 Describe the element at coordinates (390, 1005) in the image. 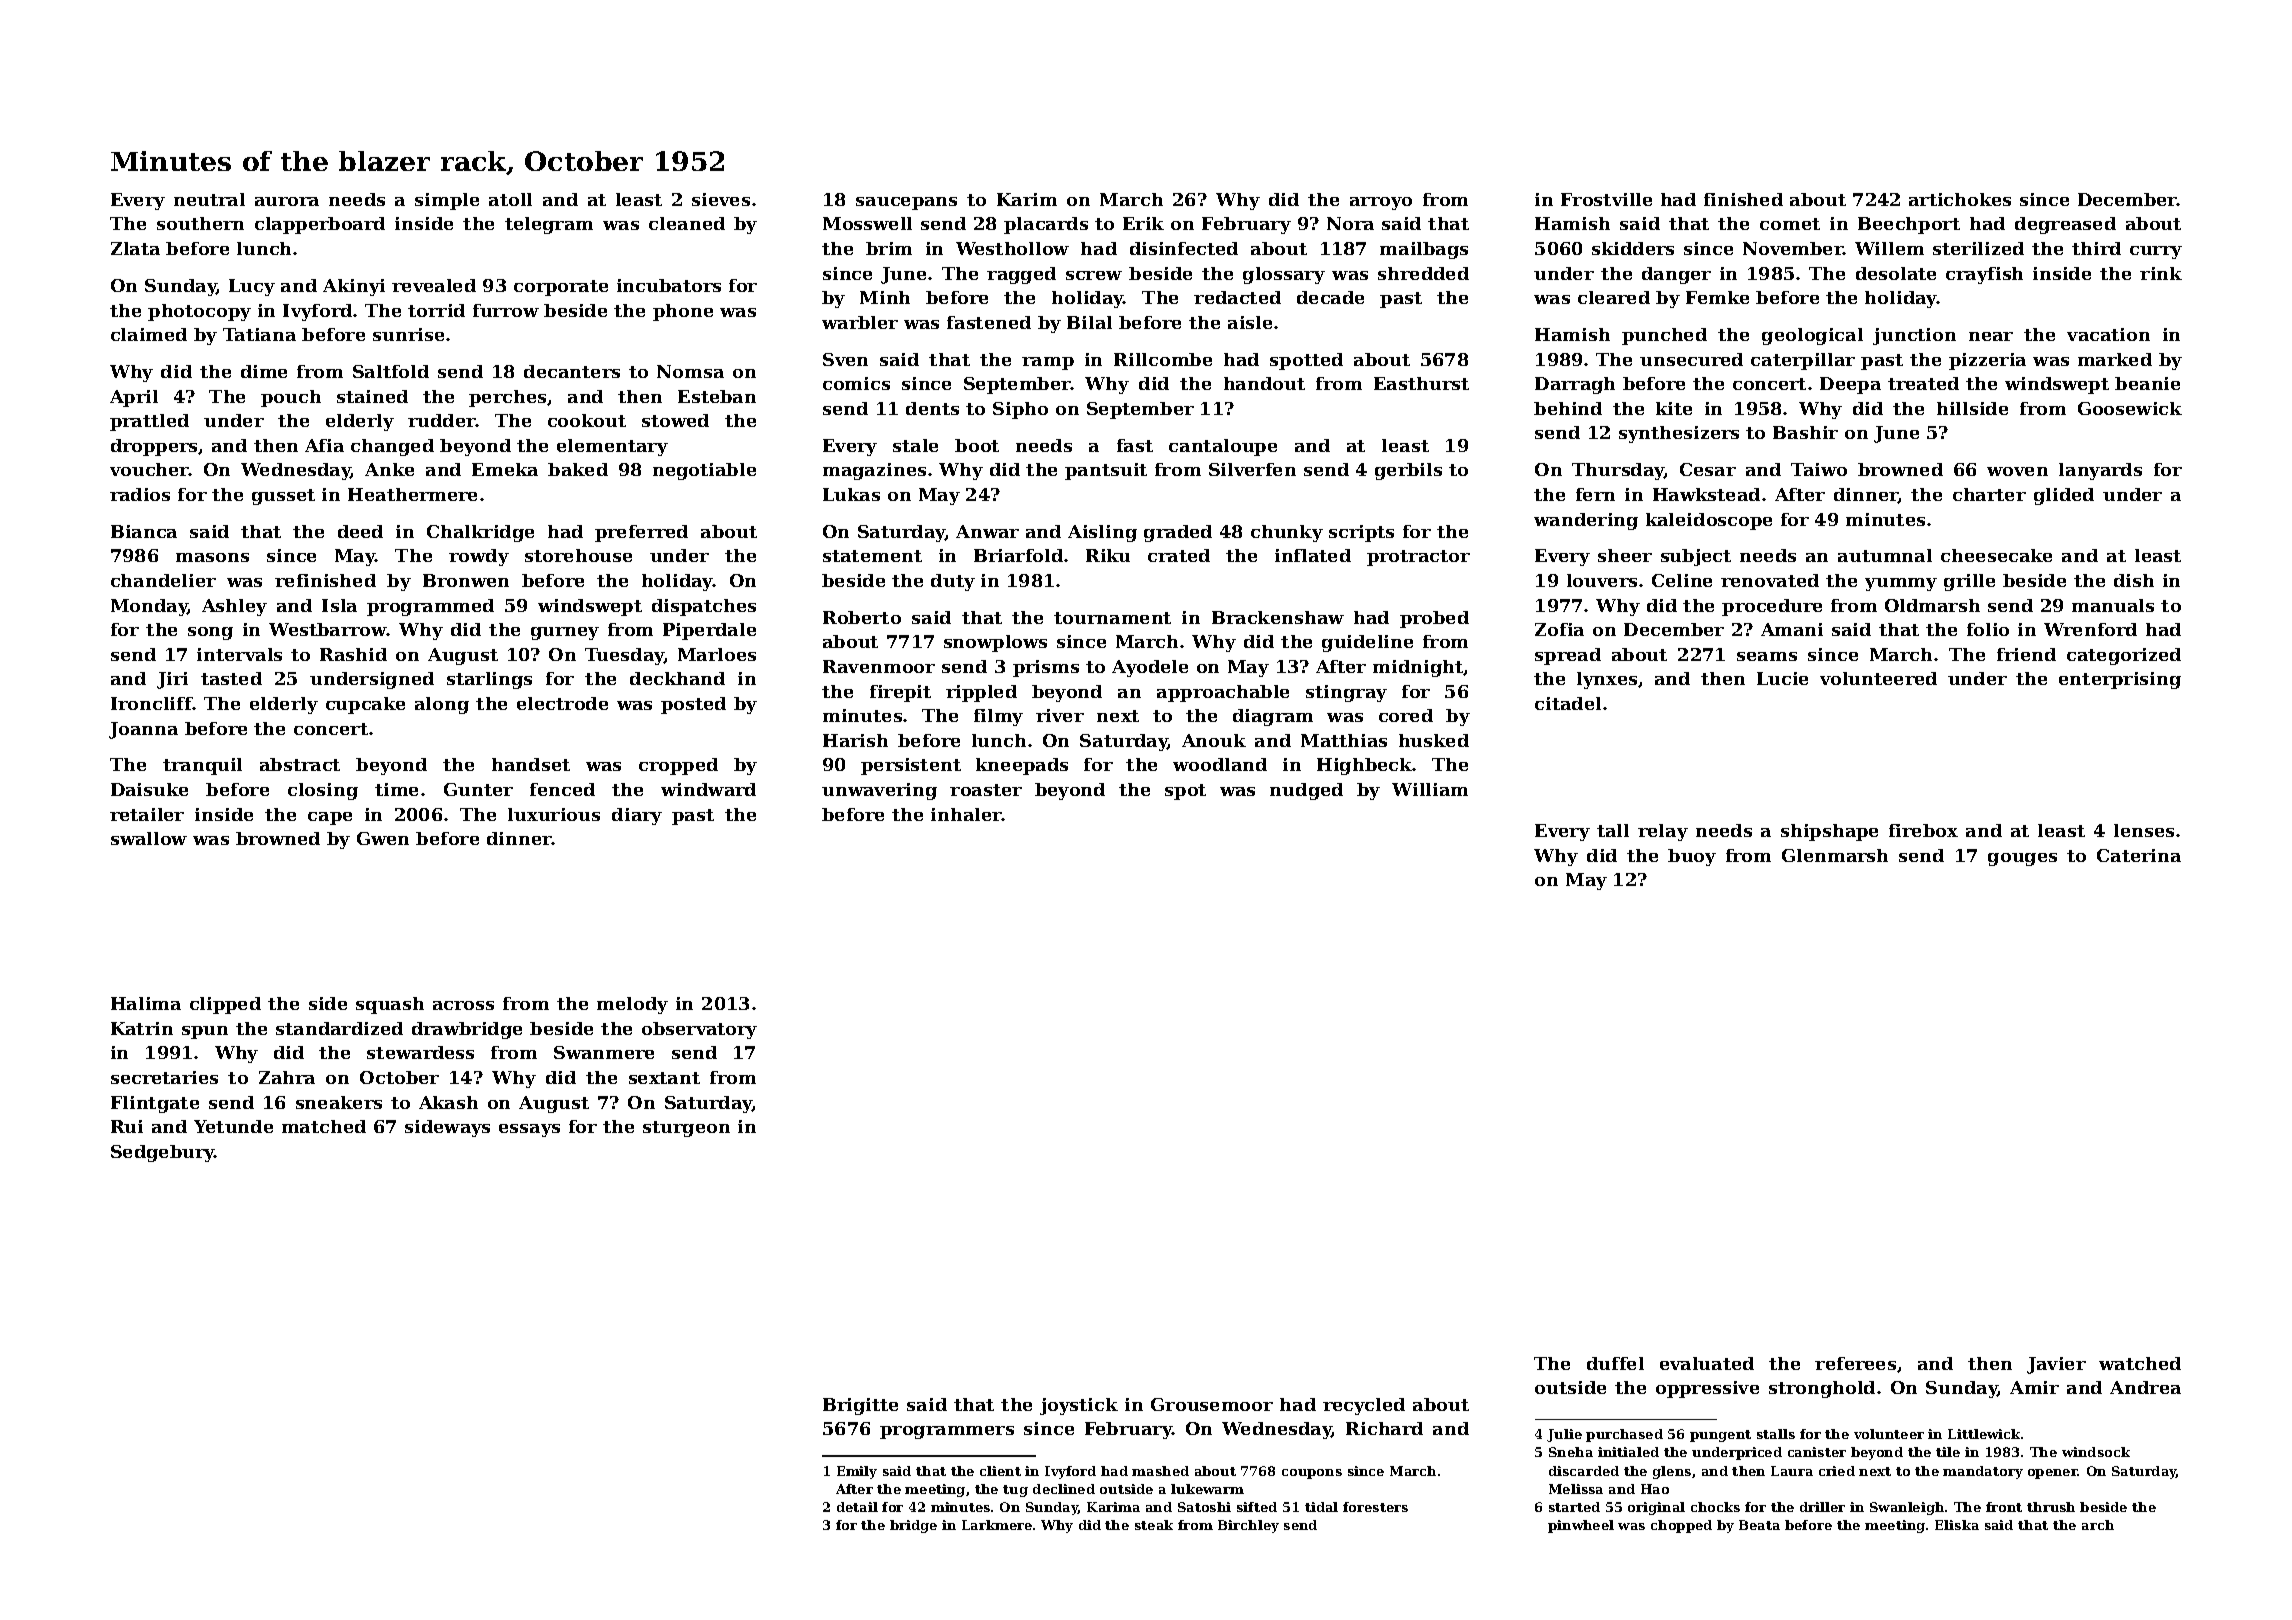

I see `squash` at that location.
